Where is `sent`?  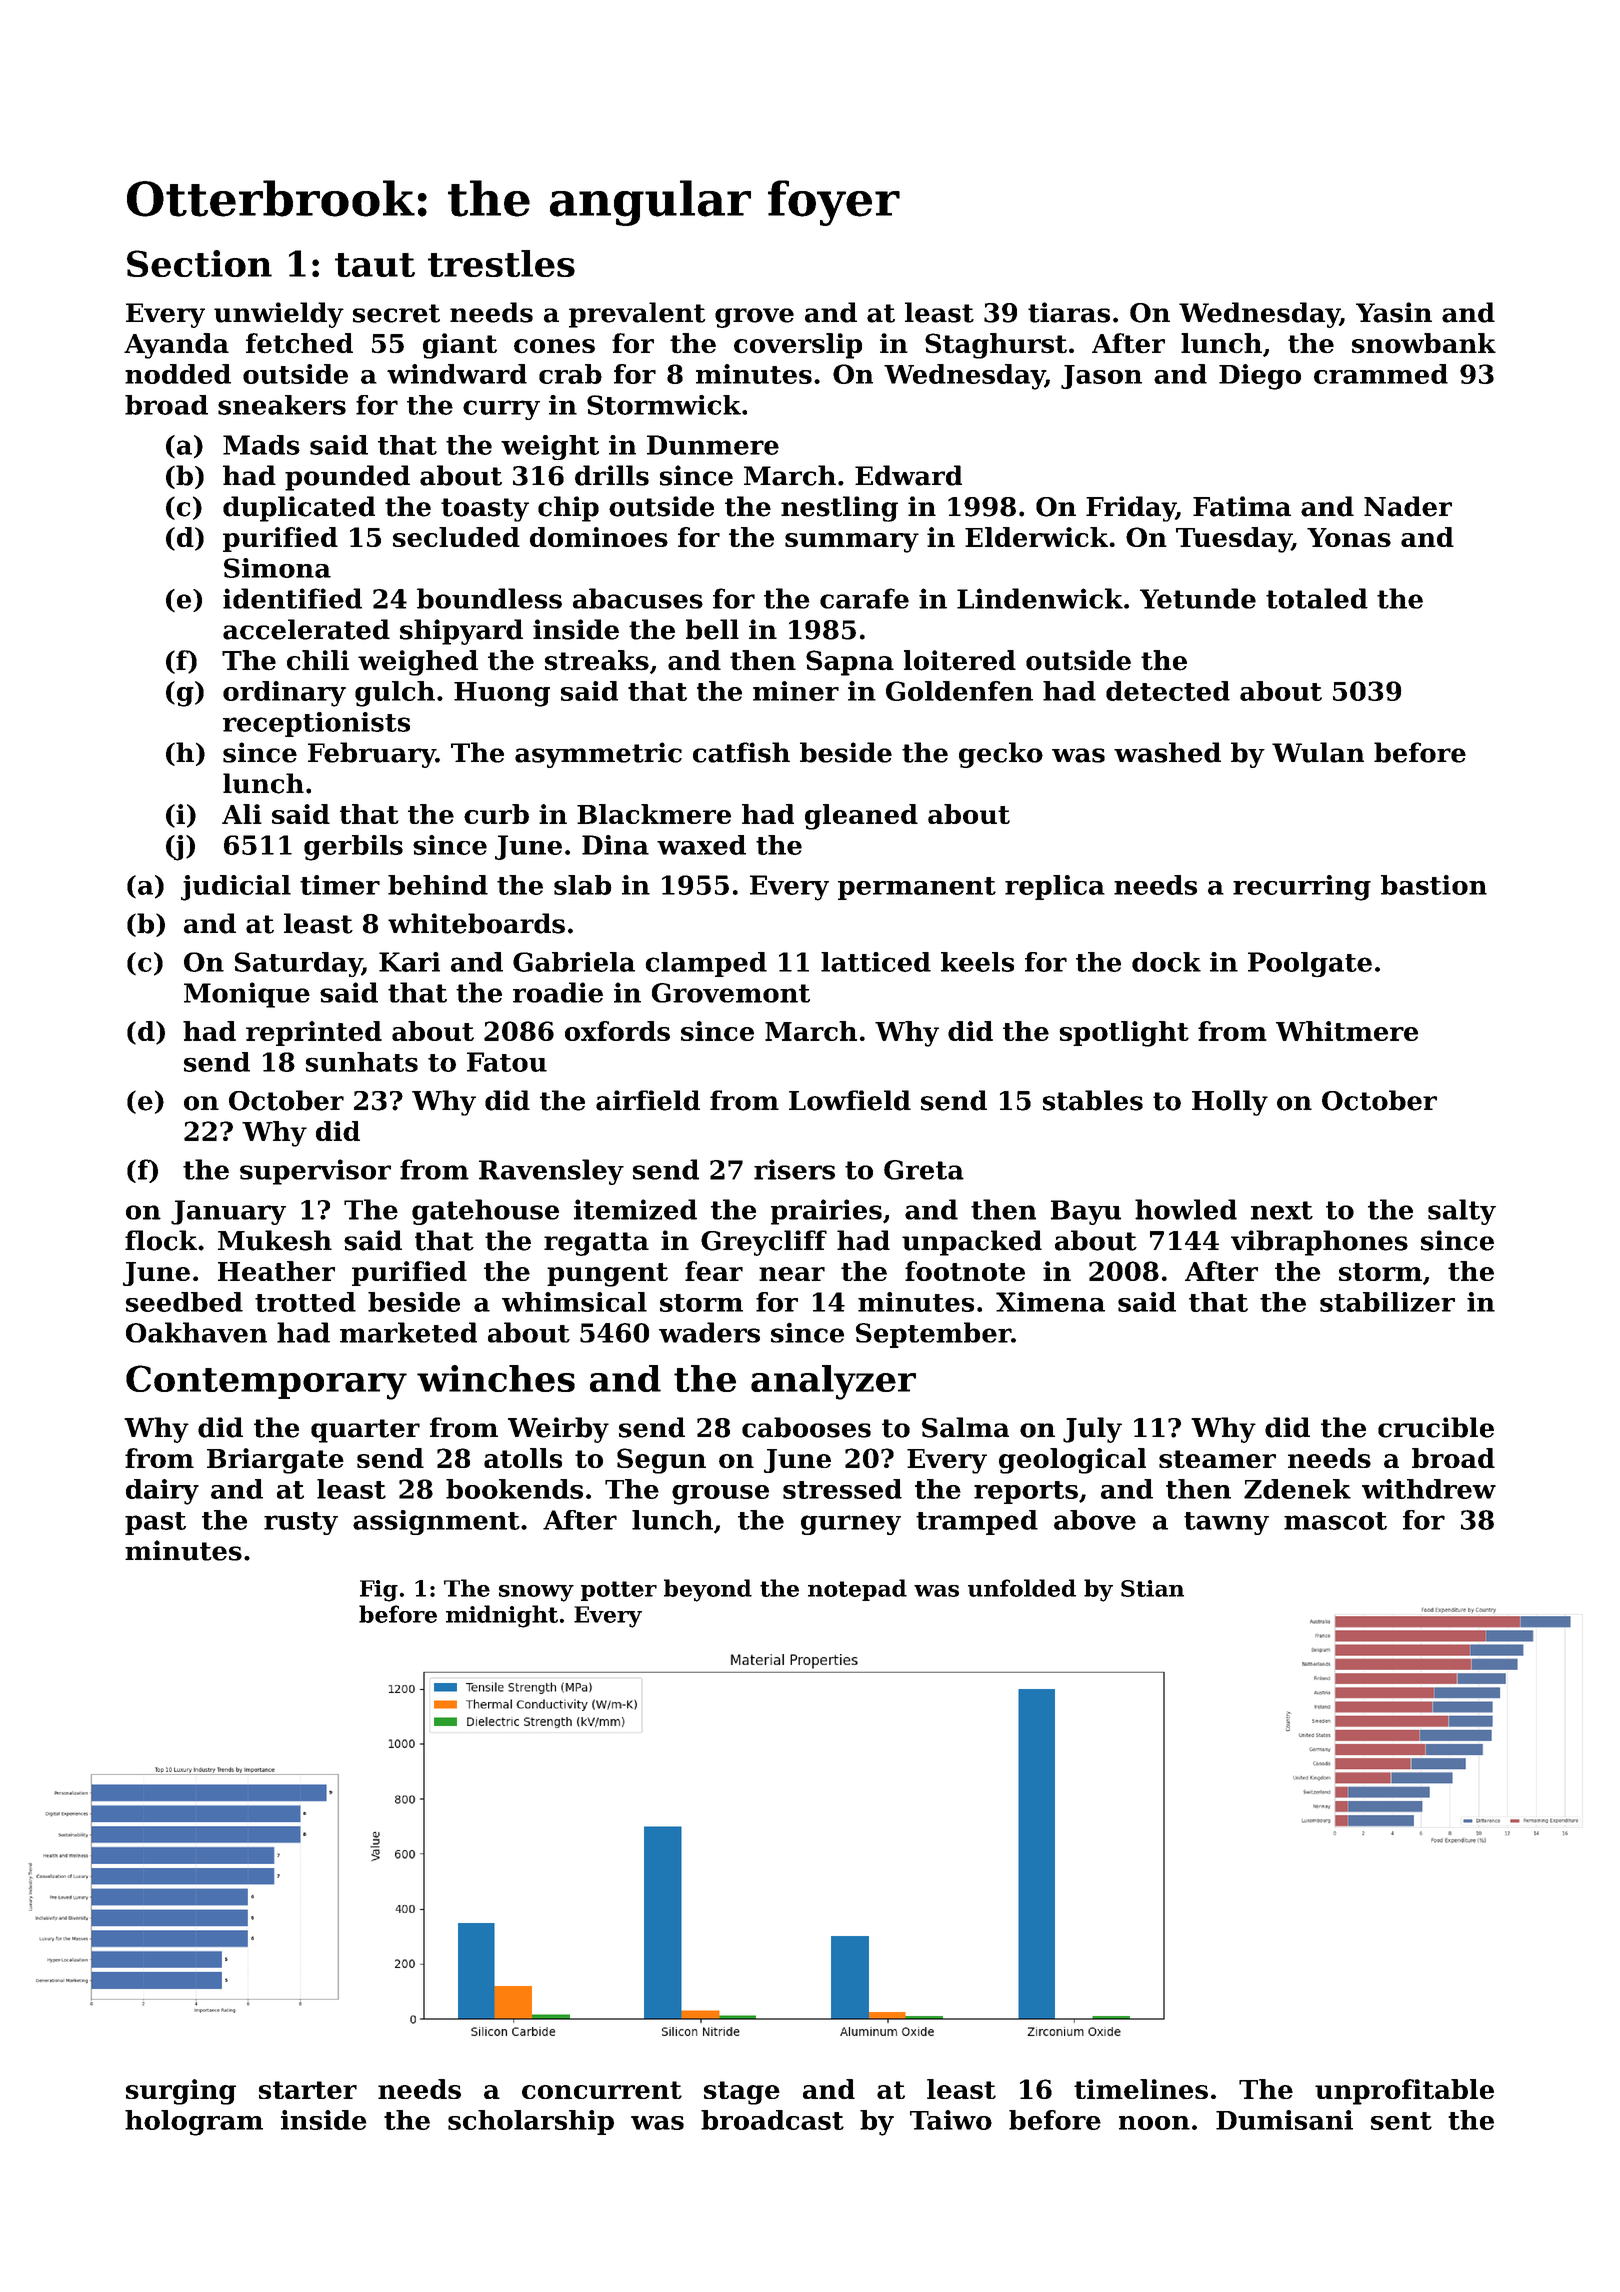
sent is located at coordinates (1401, 2121).
